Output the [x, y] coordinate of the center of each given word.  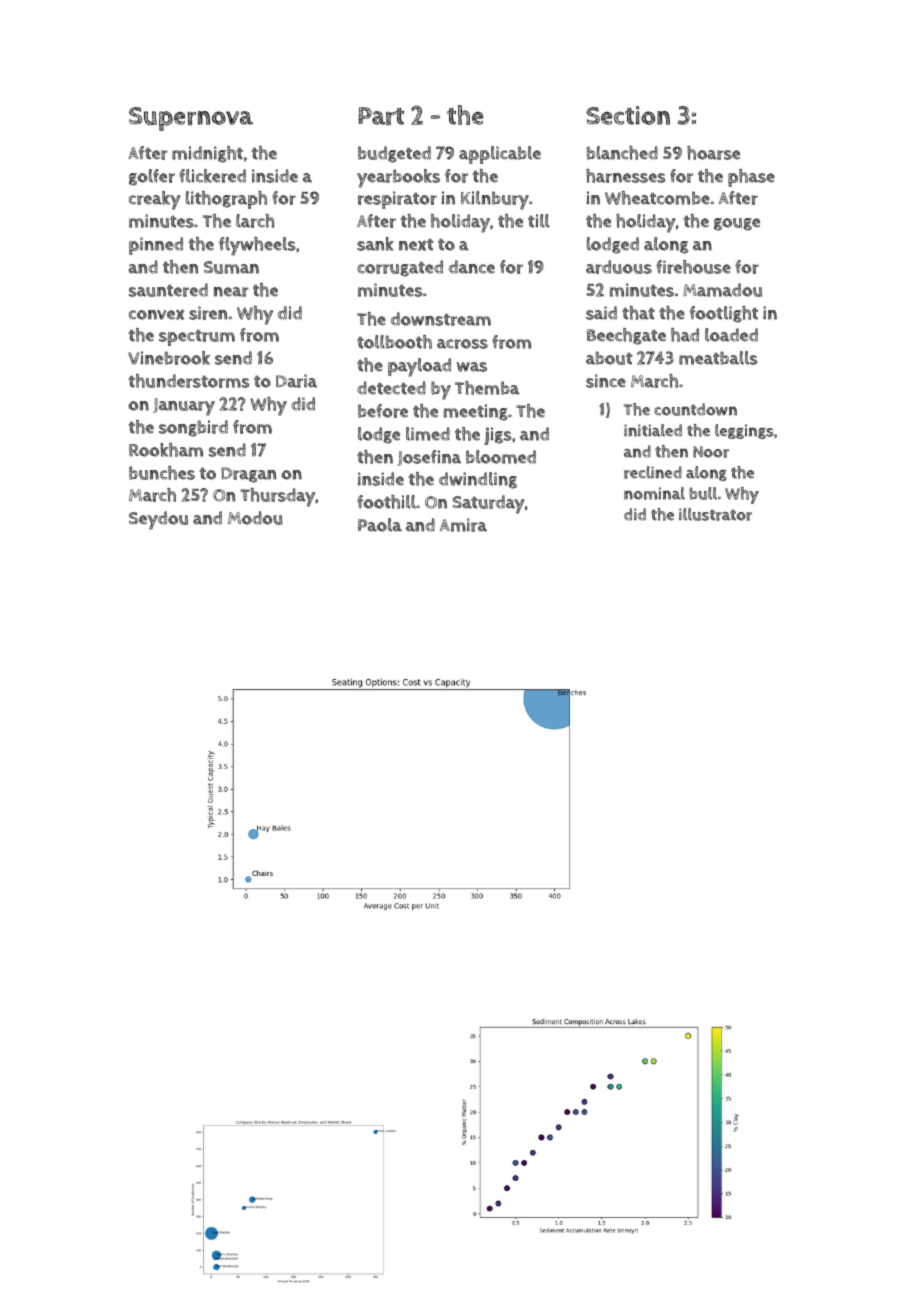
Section [628, 115]
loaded [731, 335]
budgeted [394, 154]
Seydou [158, 520]
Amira [463, 525]
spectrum [197, 338]
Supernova [191, 119]
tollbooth [394, 342]
